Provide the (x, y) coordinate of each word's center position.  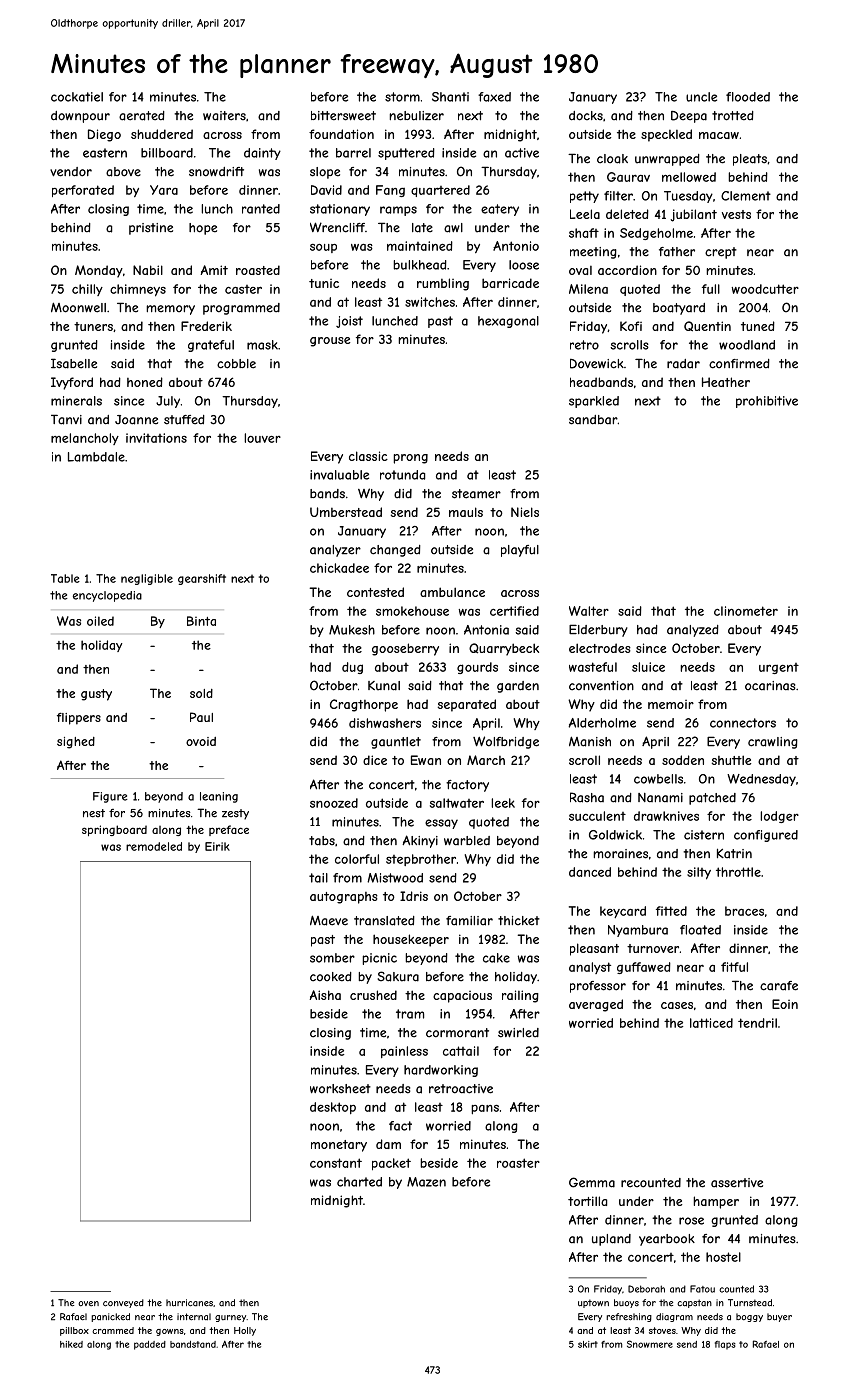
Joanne (136, 420)
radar (683, 364)
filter (618, 196)
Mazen (426, 1182)
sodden (683, 760)
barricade (510, 283)
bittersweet (343, 116)
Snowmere (650, 1344)
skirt (588, 1344)
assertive (737, 1183)
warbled (467, 841)
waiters (224, 116)
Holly (245, 1331)
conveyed (123, 1303)
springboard (114, 830)
